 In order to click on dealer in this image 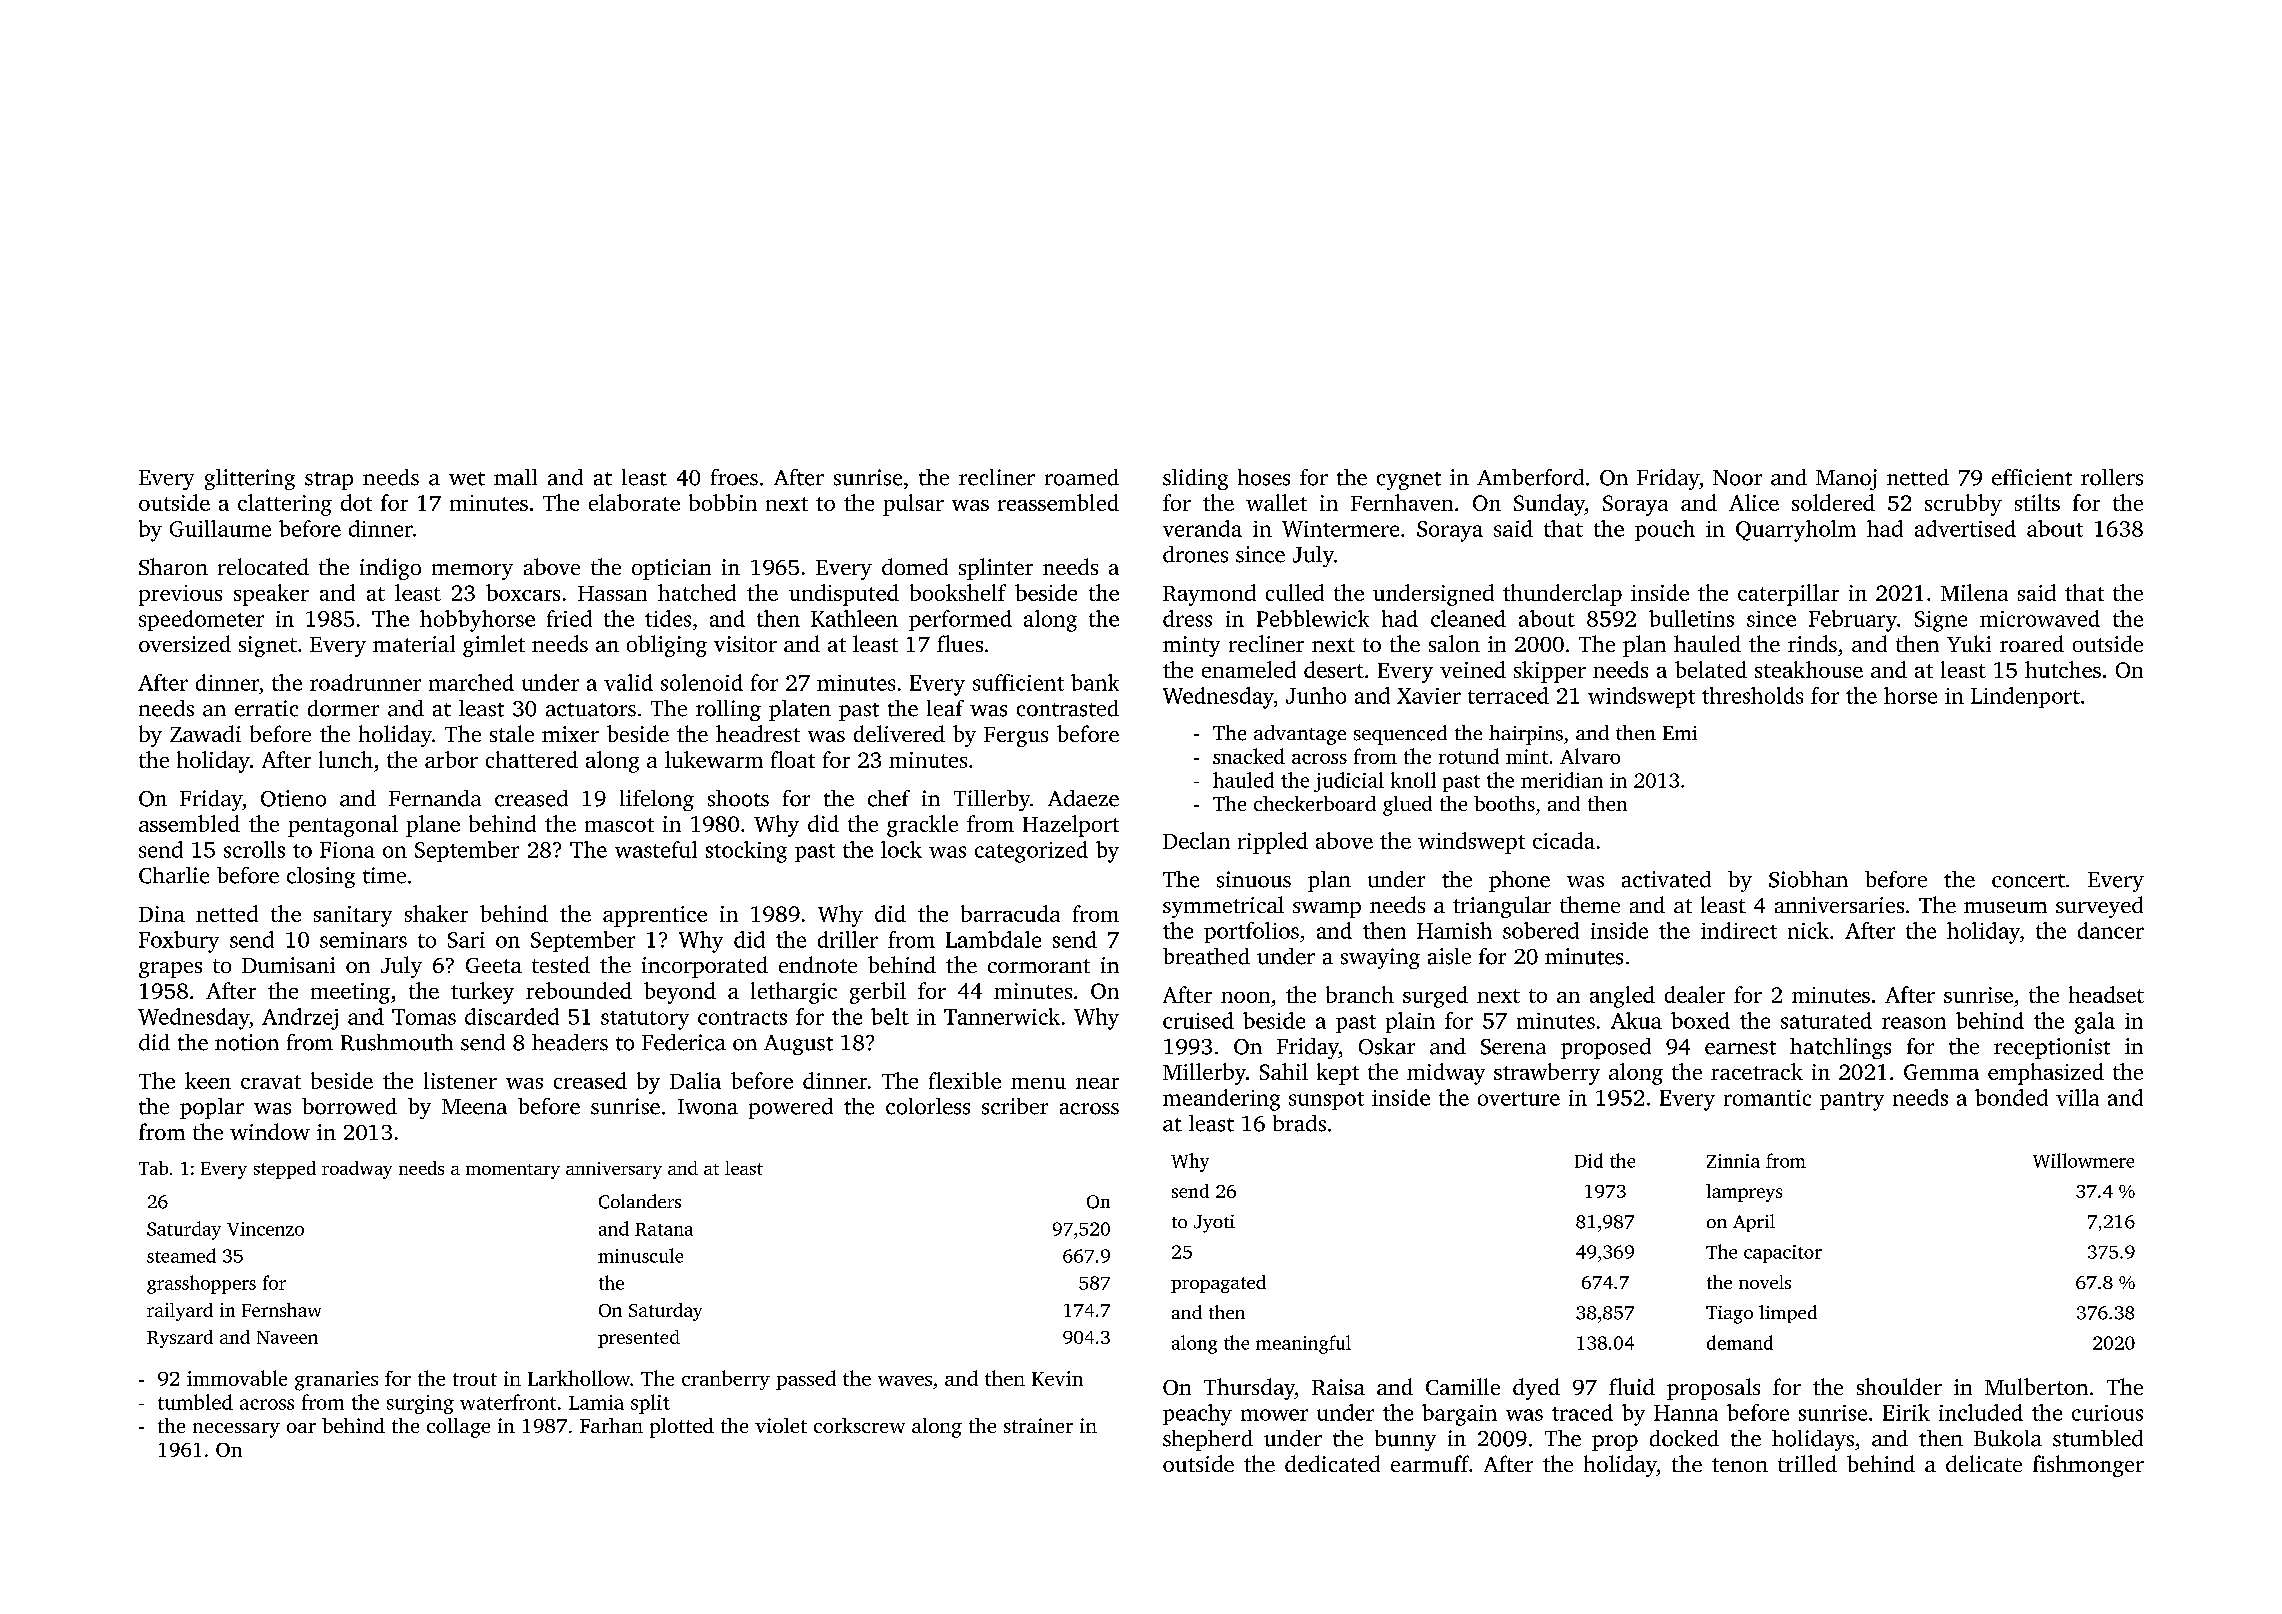, I will do `click(1695, 994)`.
